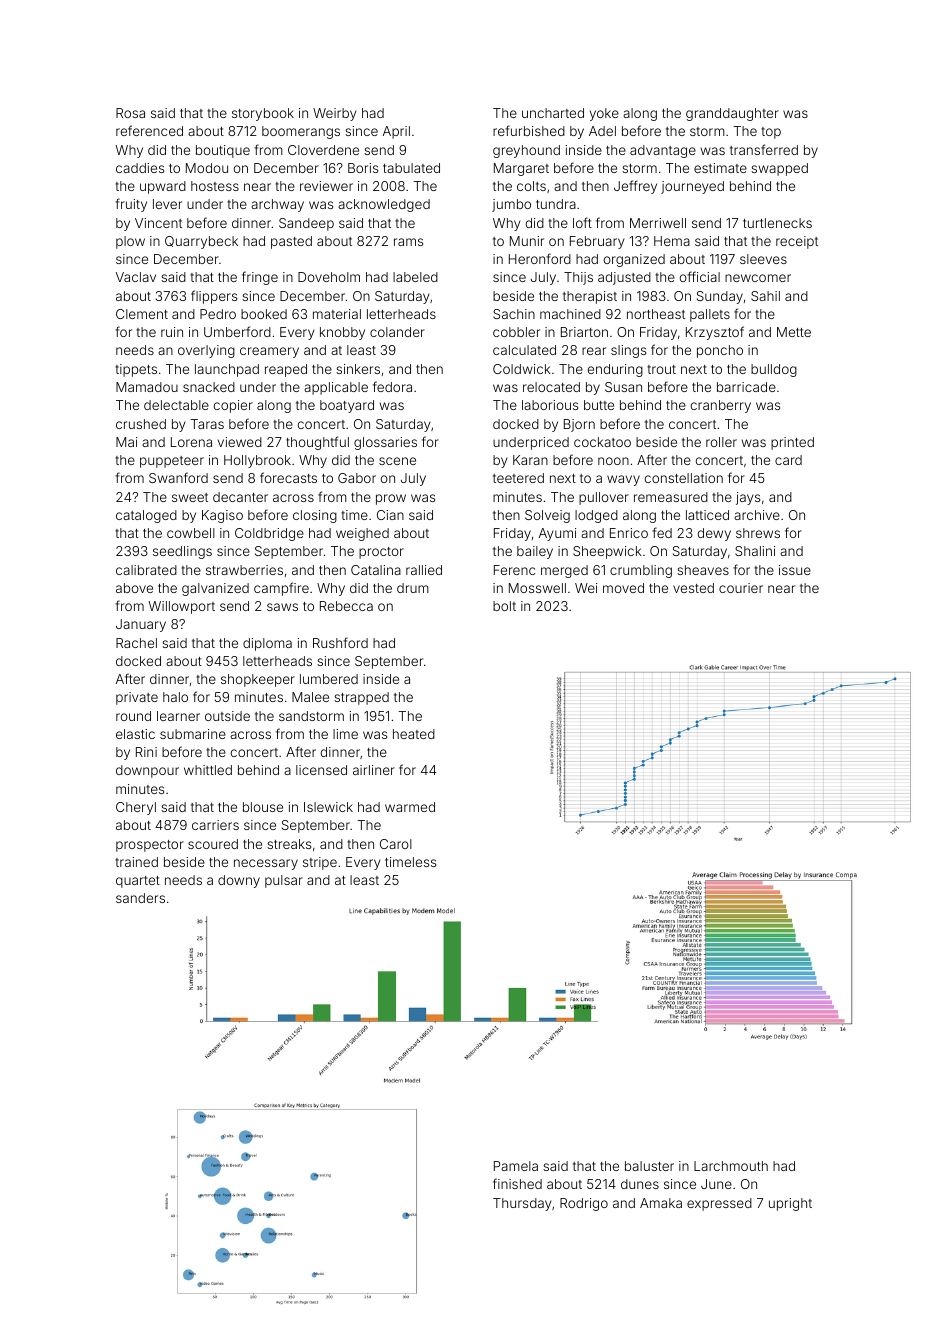 The height and width of the screenshot is (1332, 937). Describe the element at coordinates (715, 333) in the screenshot. I see `Krzysztof` at that location.
